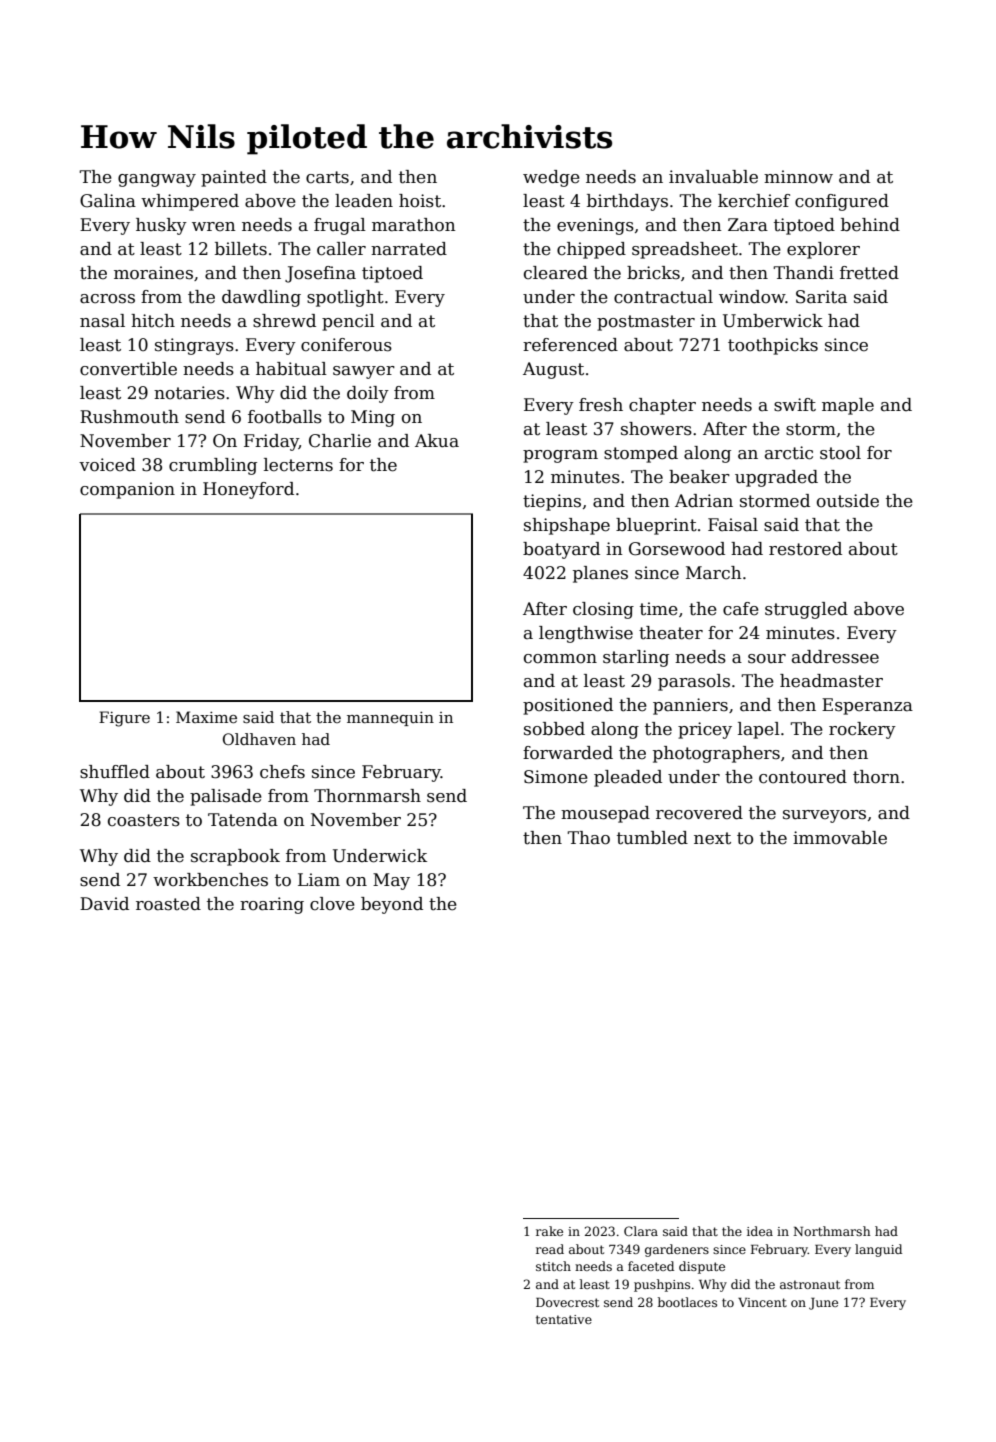  Describe the element at coordinates (803, 777) in the screenshot. I see `contoured` at that location.
